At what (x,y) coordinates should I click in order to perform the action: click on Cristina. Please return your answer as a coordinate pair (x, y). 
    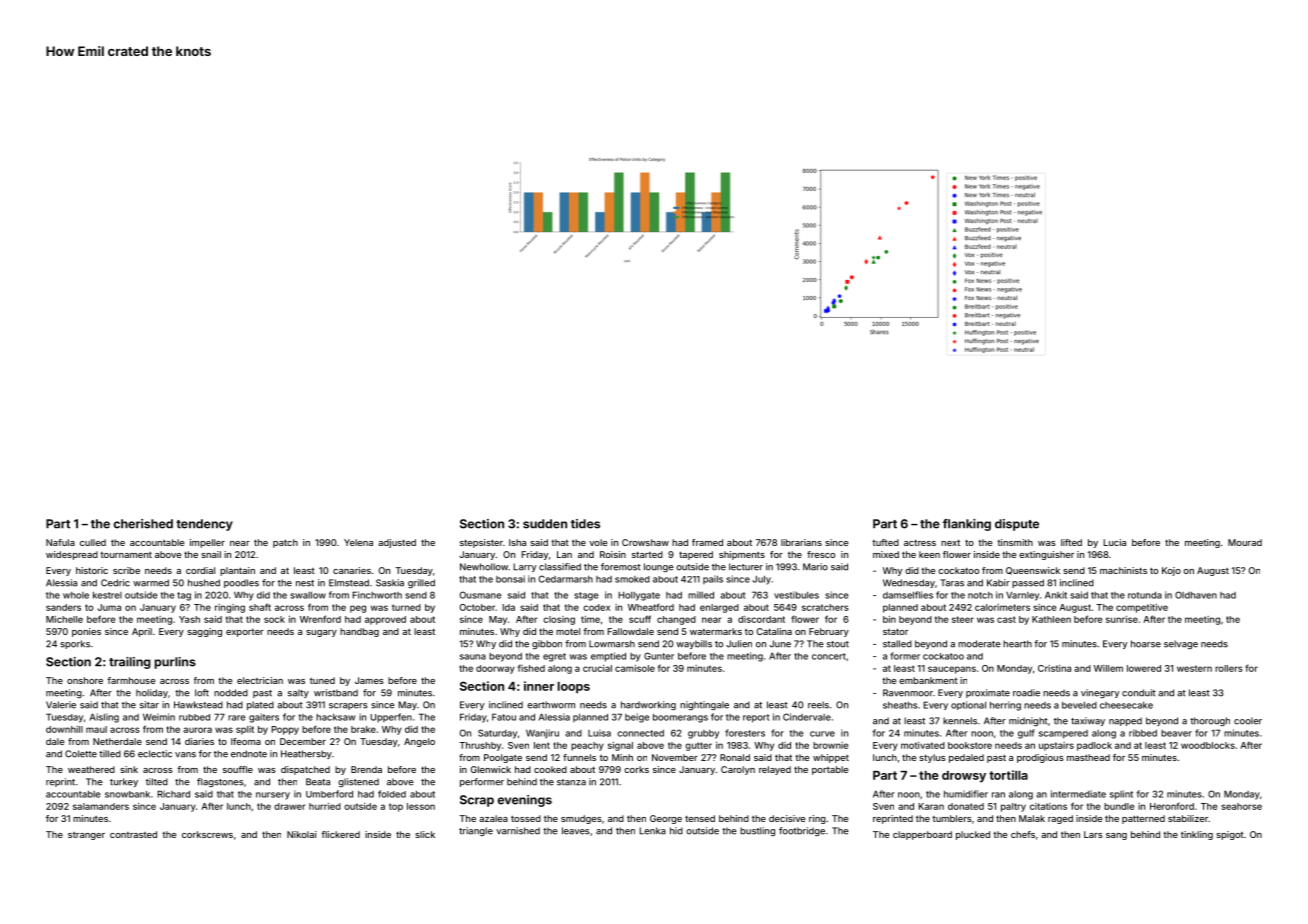
    Looking at the image, I should click on (1054, 668).
